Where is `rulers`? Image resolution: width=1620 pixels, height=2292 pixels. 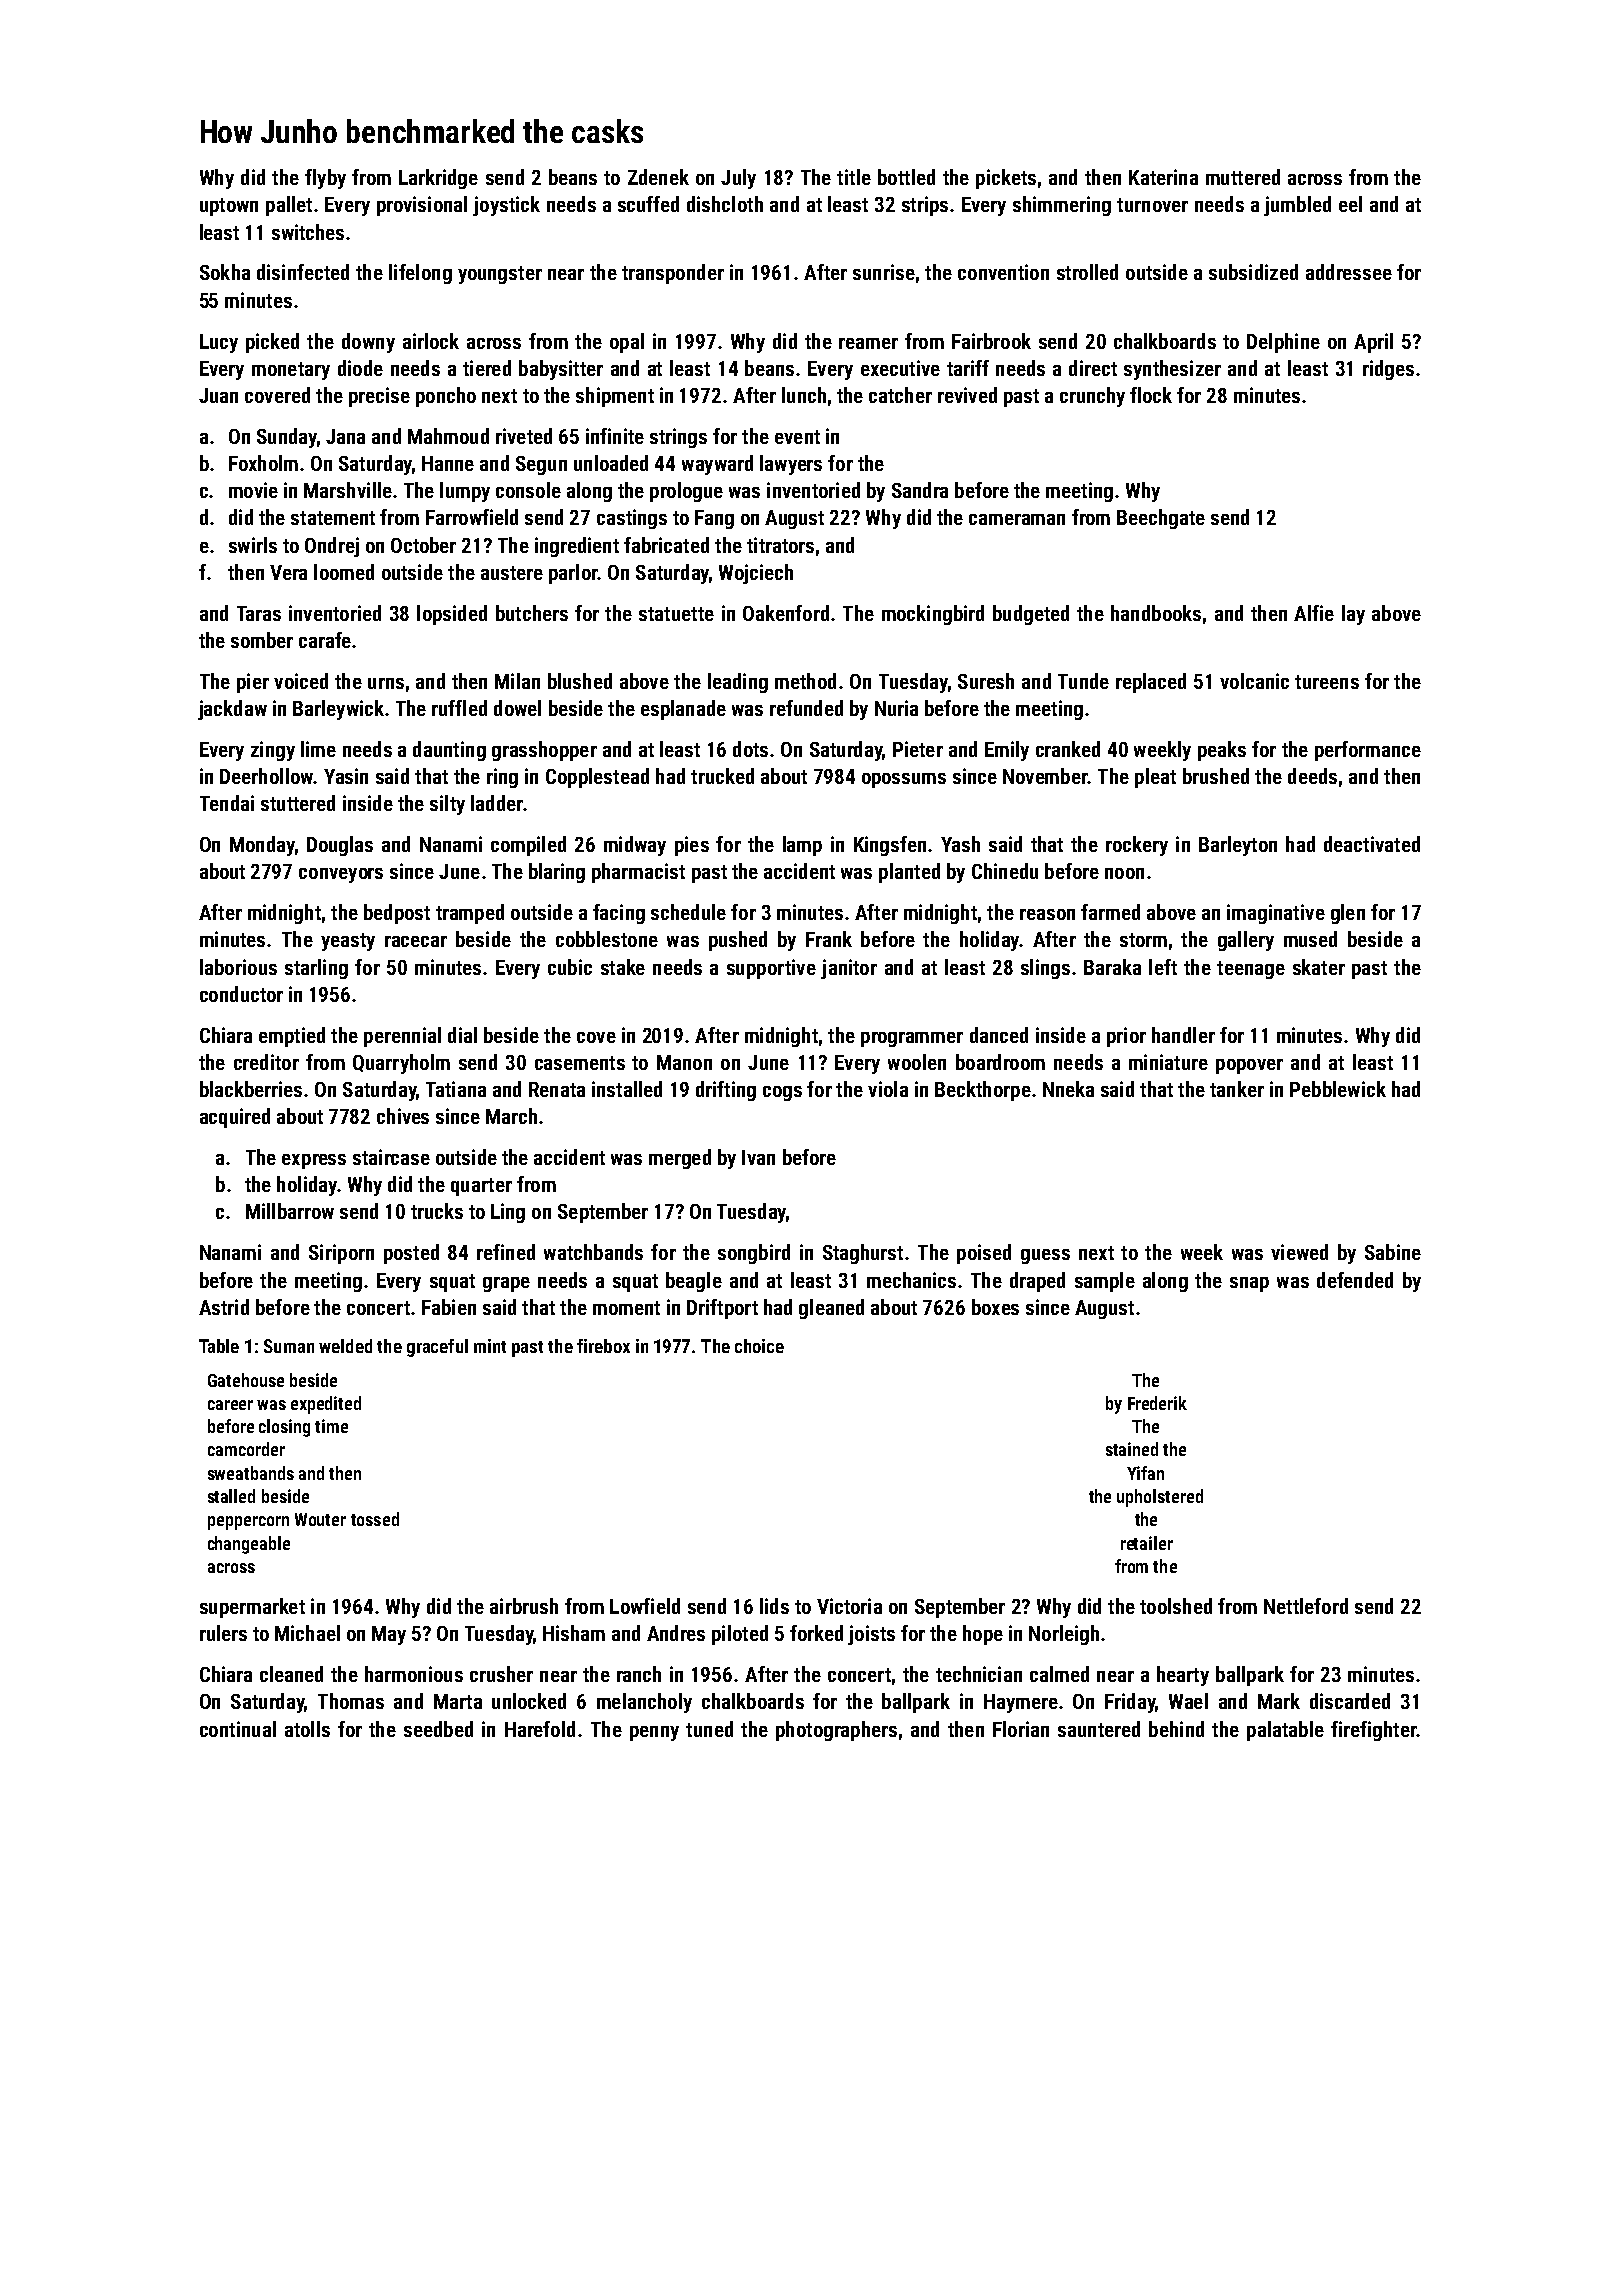
rulers is located at coordinates (223, 1633).
